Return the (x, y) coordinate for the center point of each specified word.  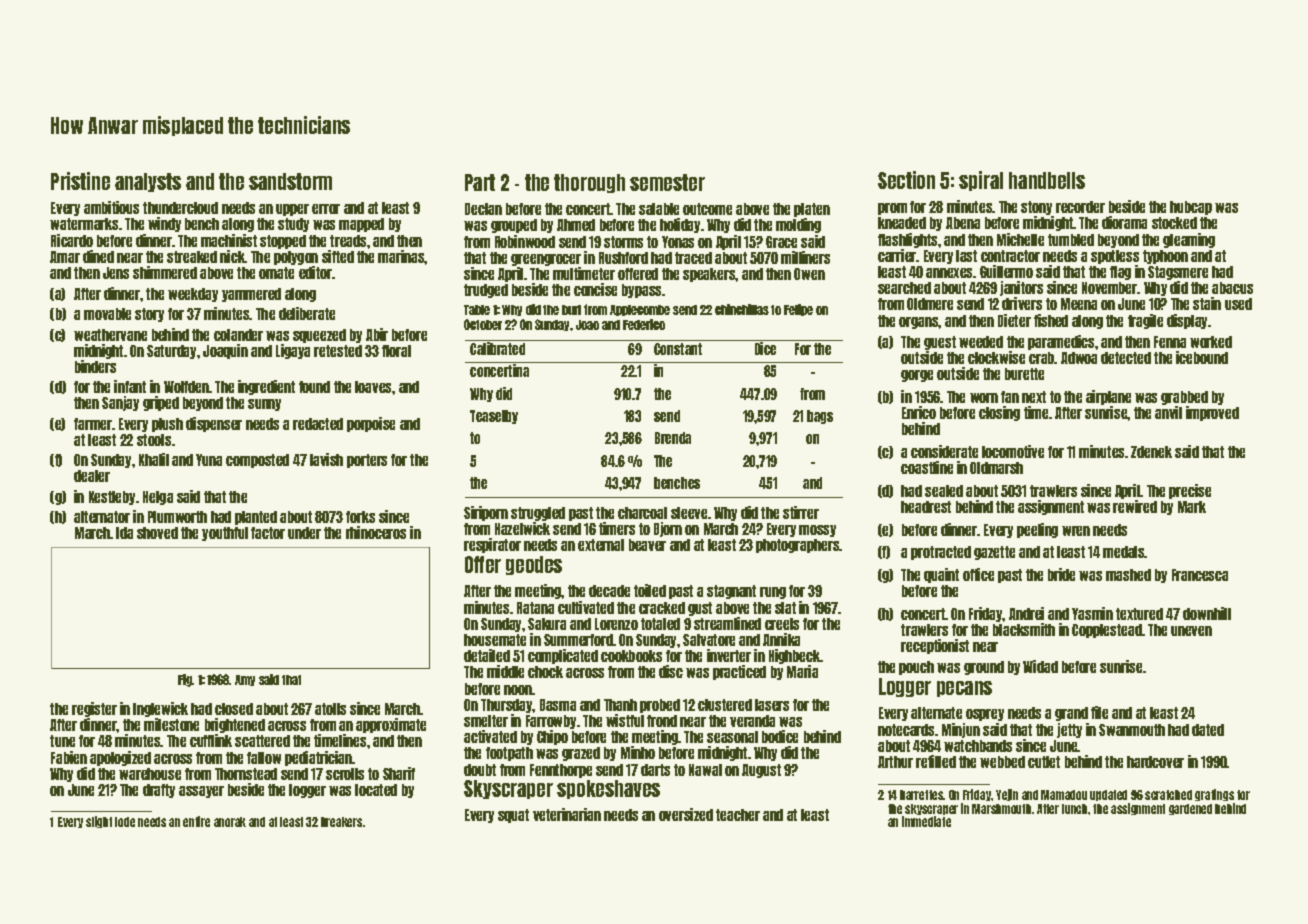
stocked (1174, 223)
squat (513, 816)
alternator (102, 517)
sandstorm (290, 181)
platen (812, 210)
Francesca (1200, 575)
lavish (326, 459)
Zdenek (1151, 452)
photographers (798, 546)
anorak (230, 822)
